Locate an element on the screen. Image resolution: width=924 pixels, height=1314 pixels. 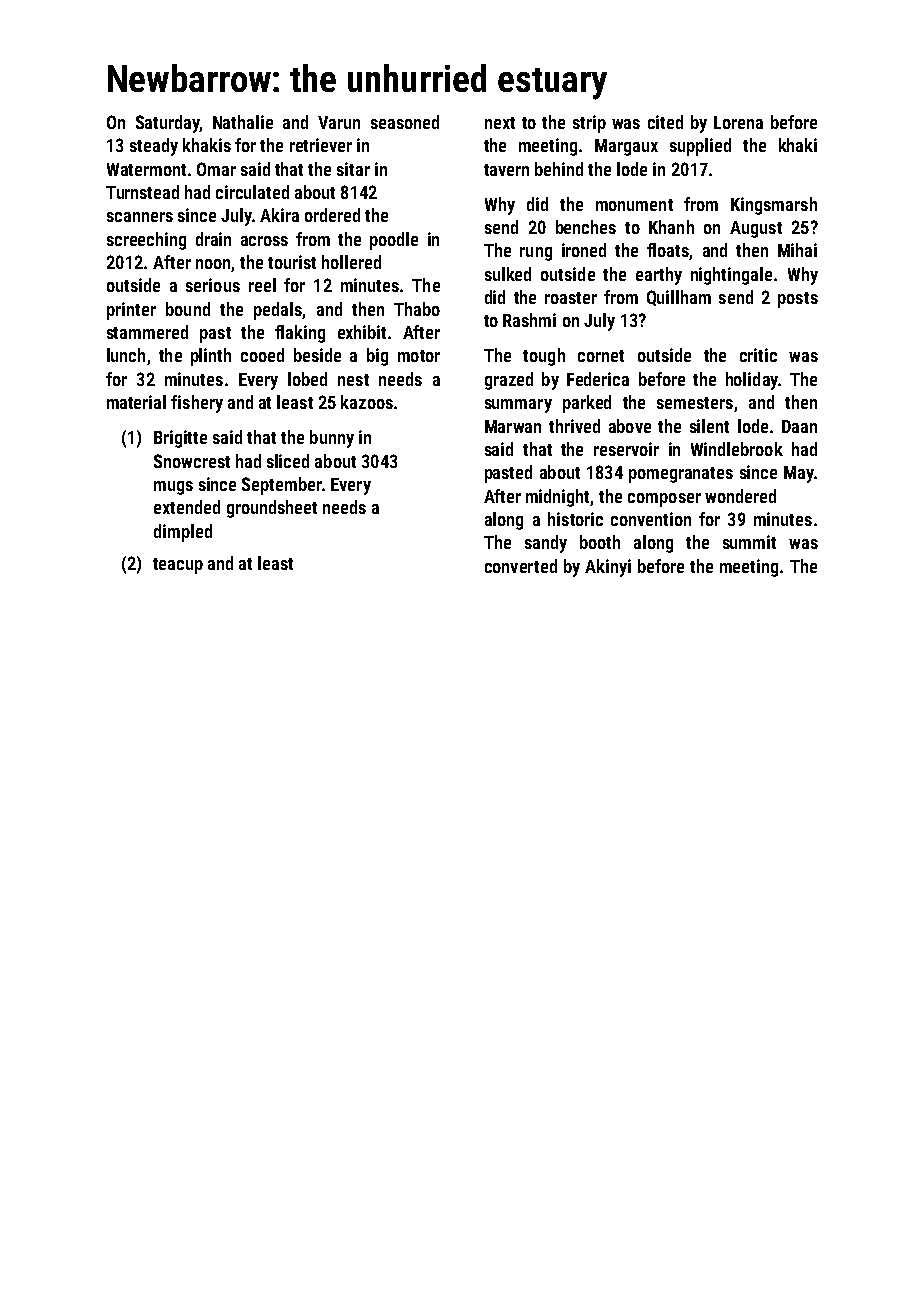
material is located at coordinates (136, 402).
